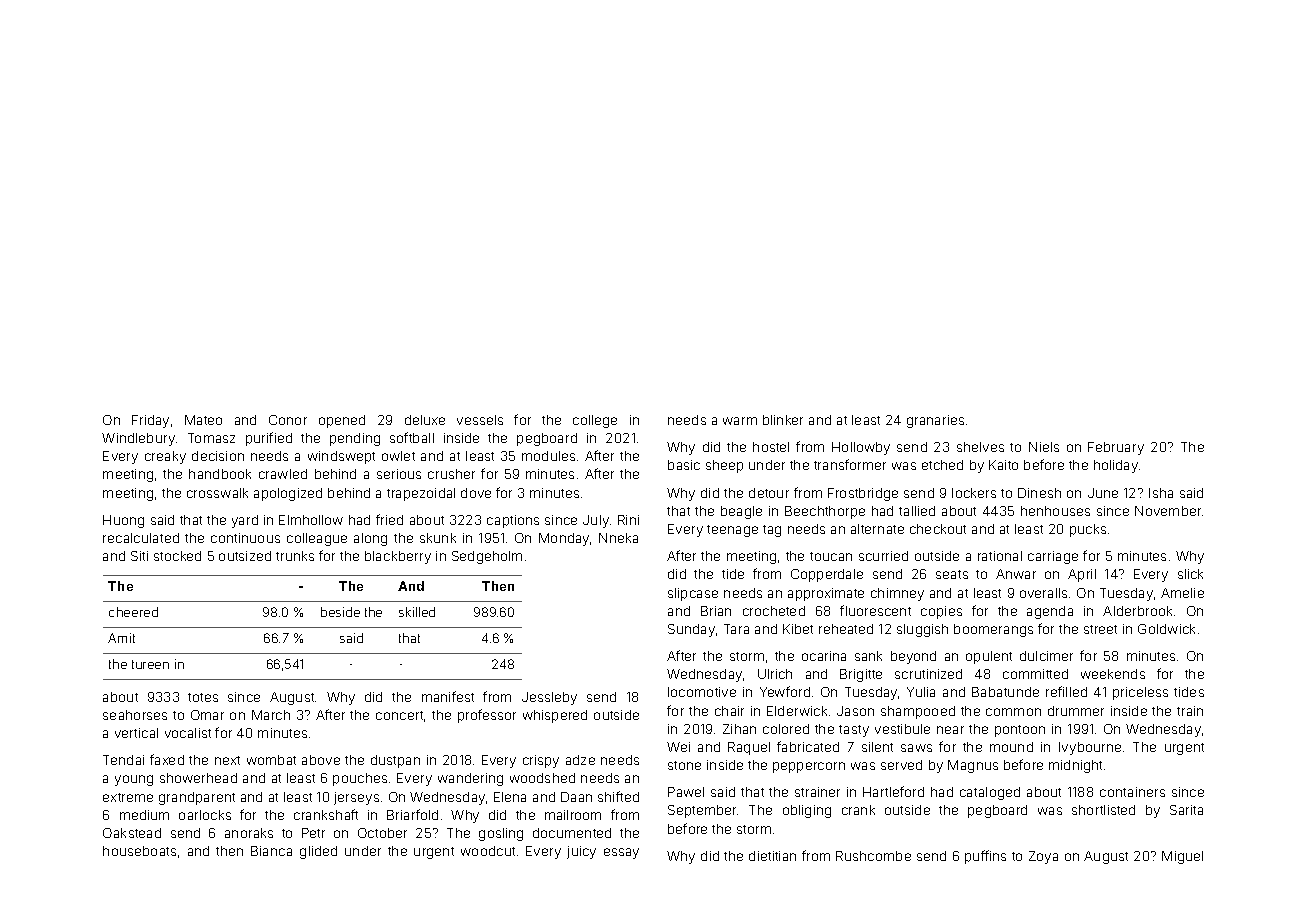 The width and height of the screenshot is (1308, 924). I want to click on houseboats, so click(139, 851).
